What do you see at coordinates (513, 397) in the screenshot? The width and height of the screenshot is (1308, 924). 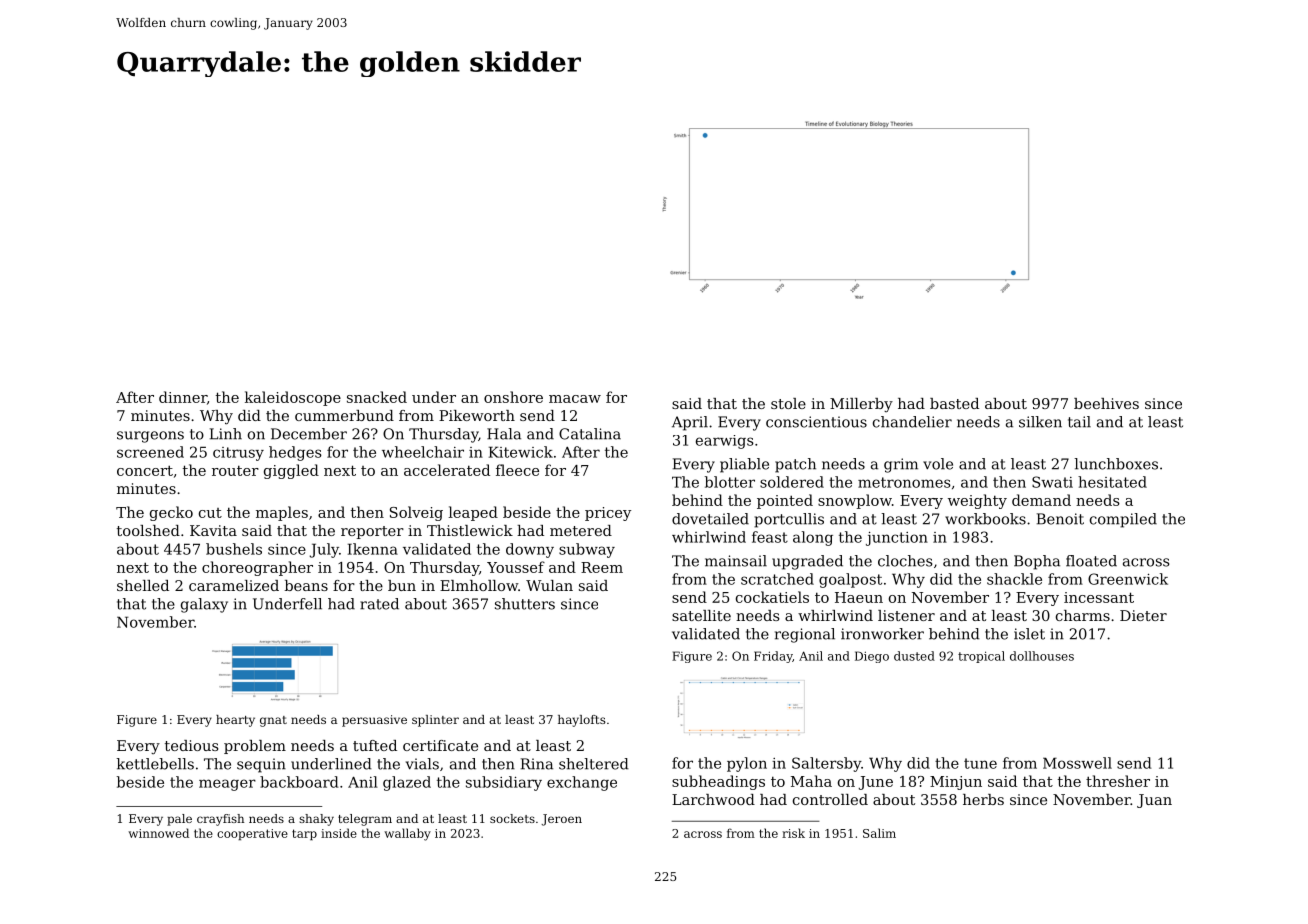 I see `onshore` at bounding box center [513, 397].
